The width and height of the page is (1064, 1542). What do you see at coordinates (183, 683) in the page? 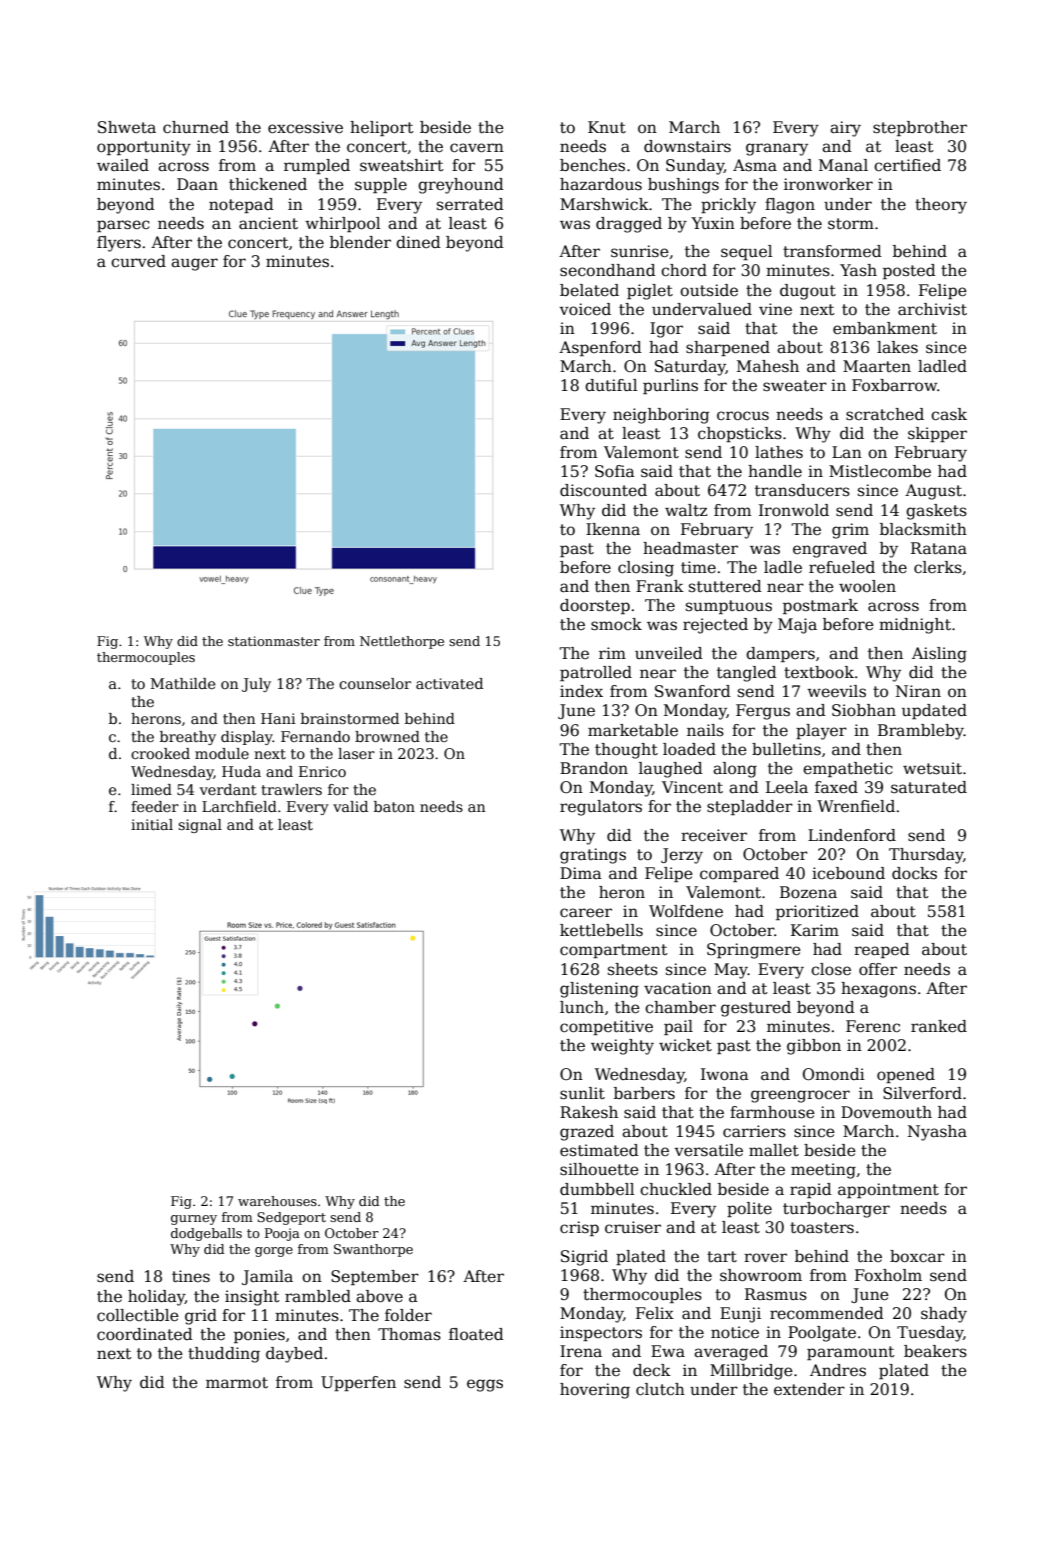
I see `Mathilde` at bounding box center [183, 683].
